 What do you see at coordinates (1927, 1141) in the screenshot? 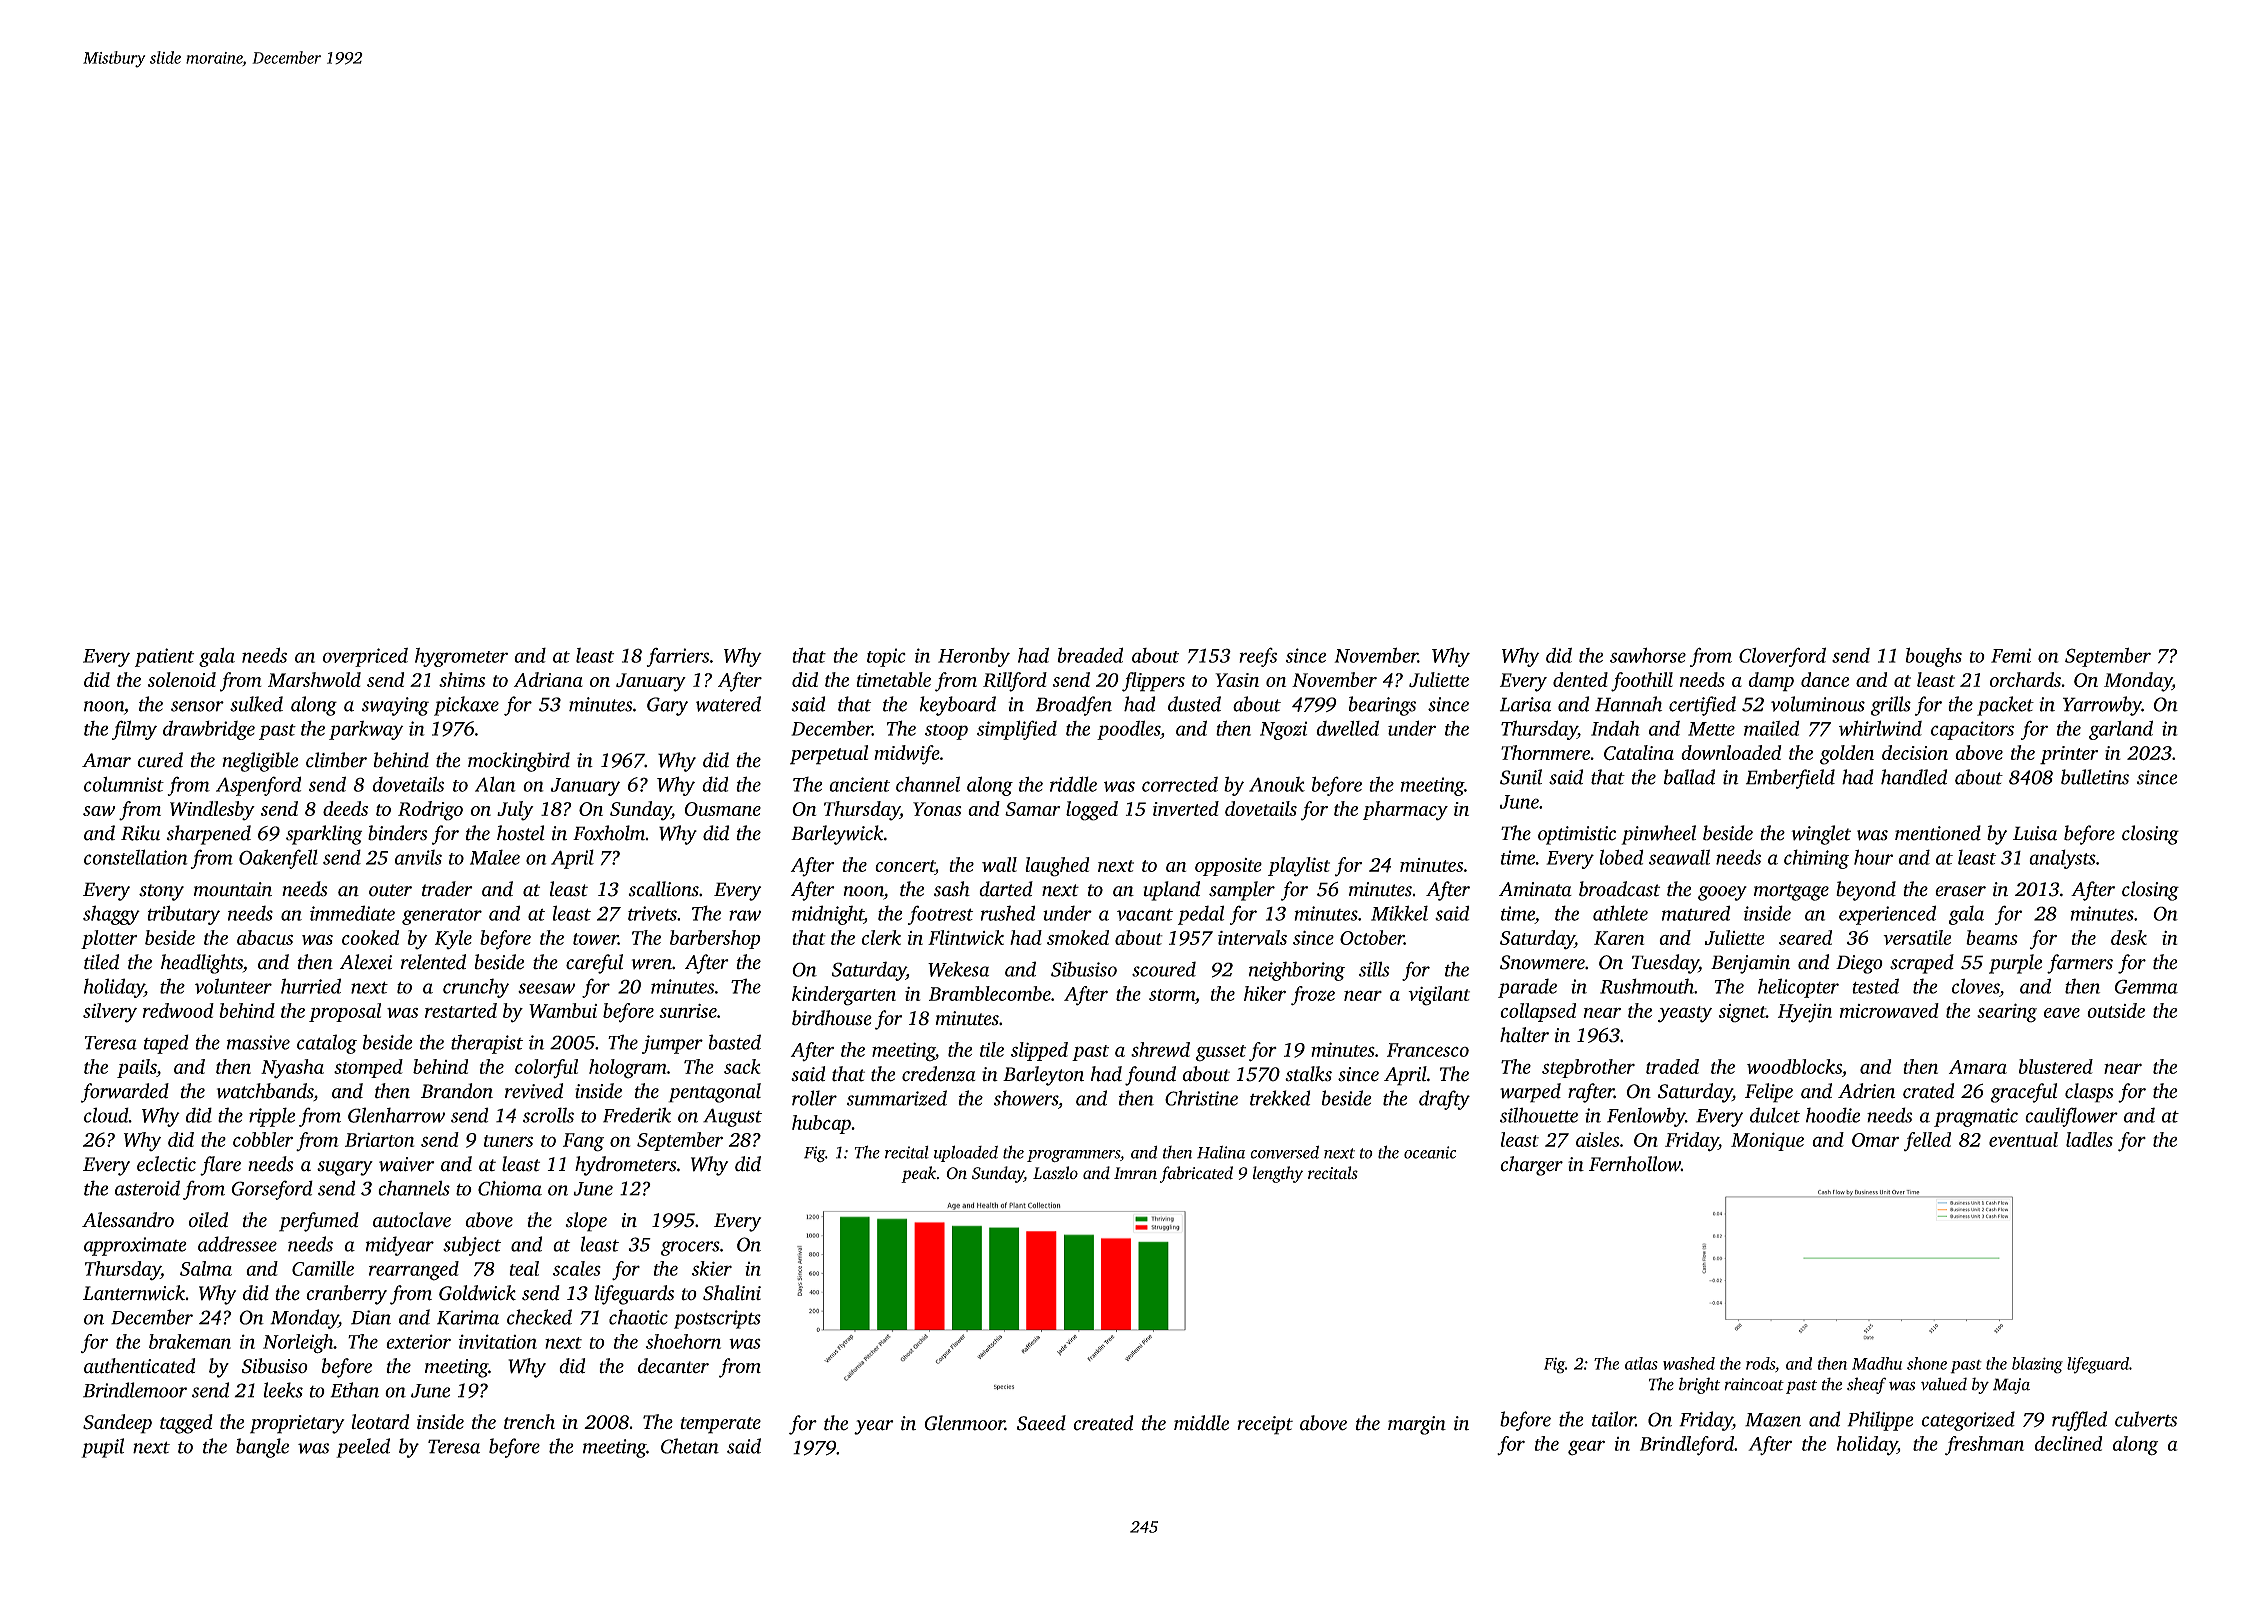
I see `felled` at bounding box center [1927, 1141].
